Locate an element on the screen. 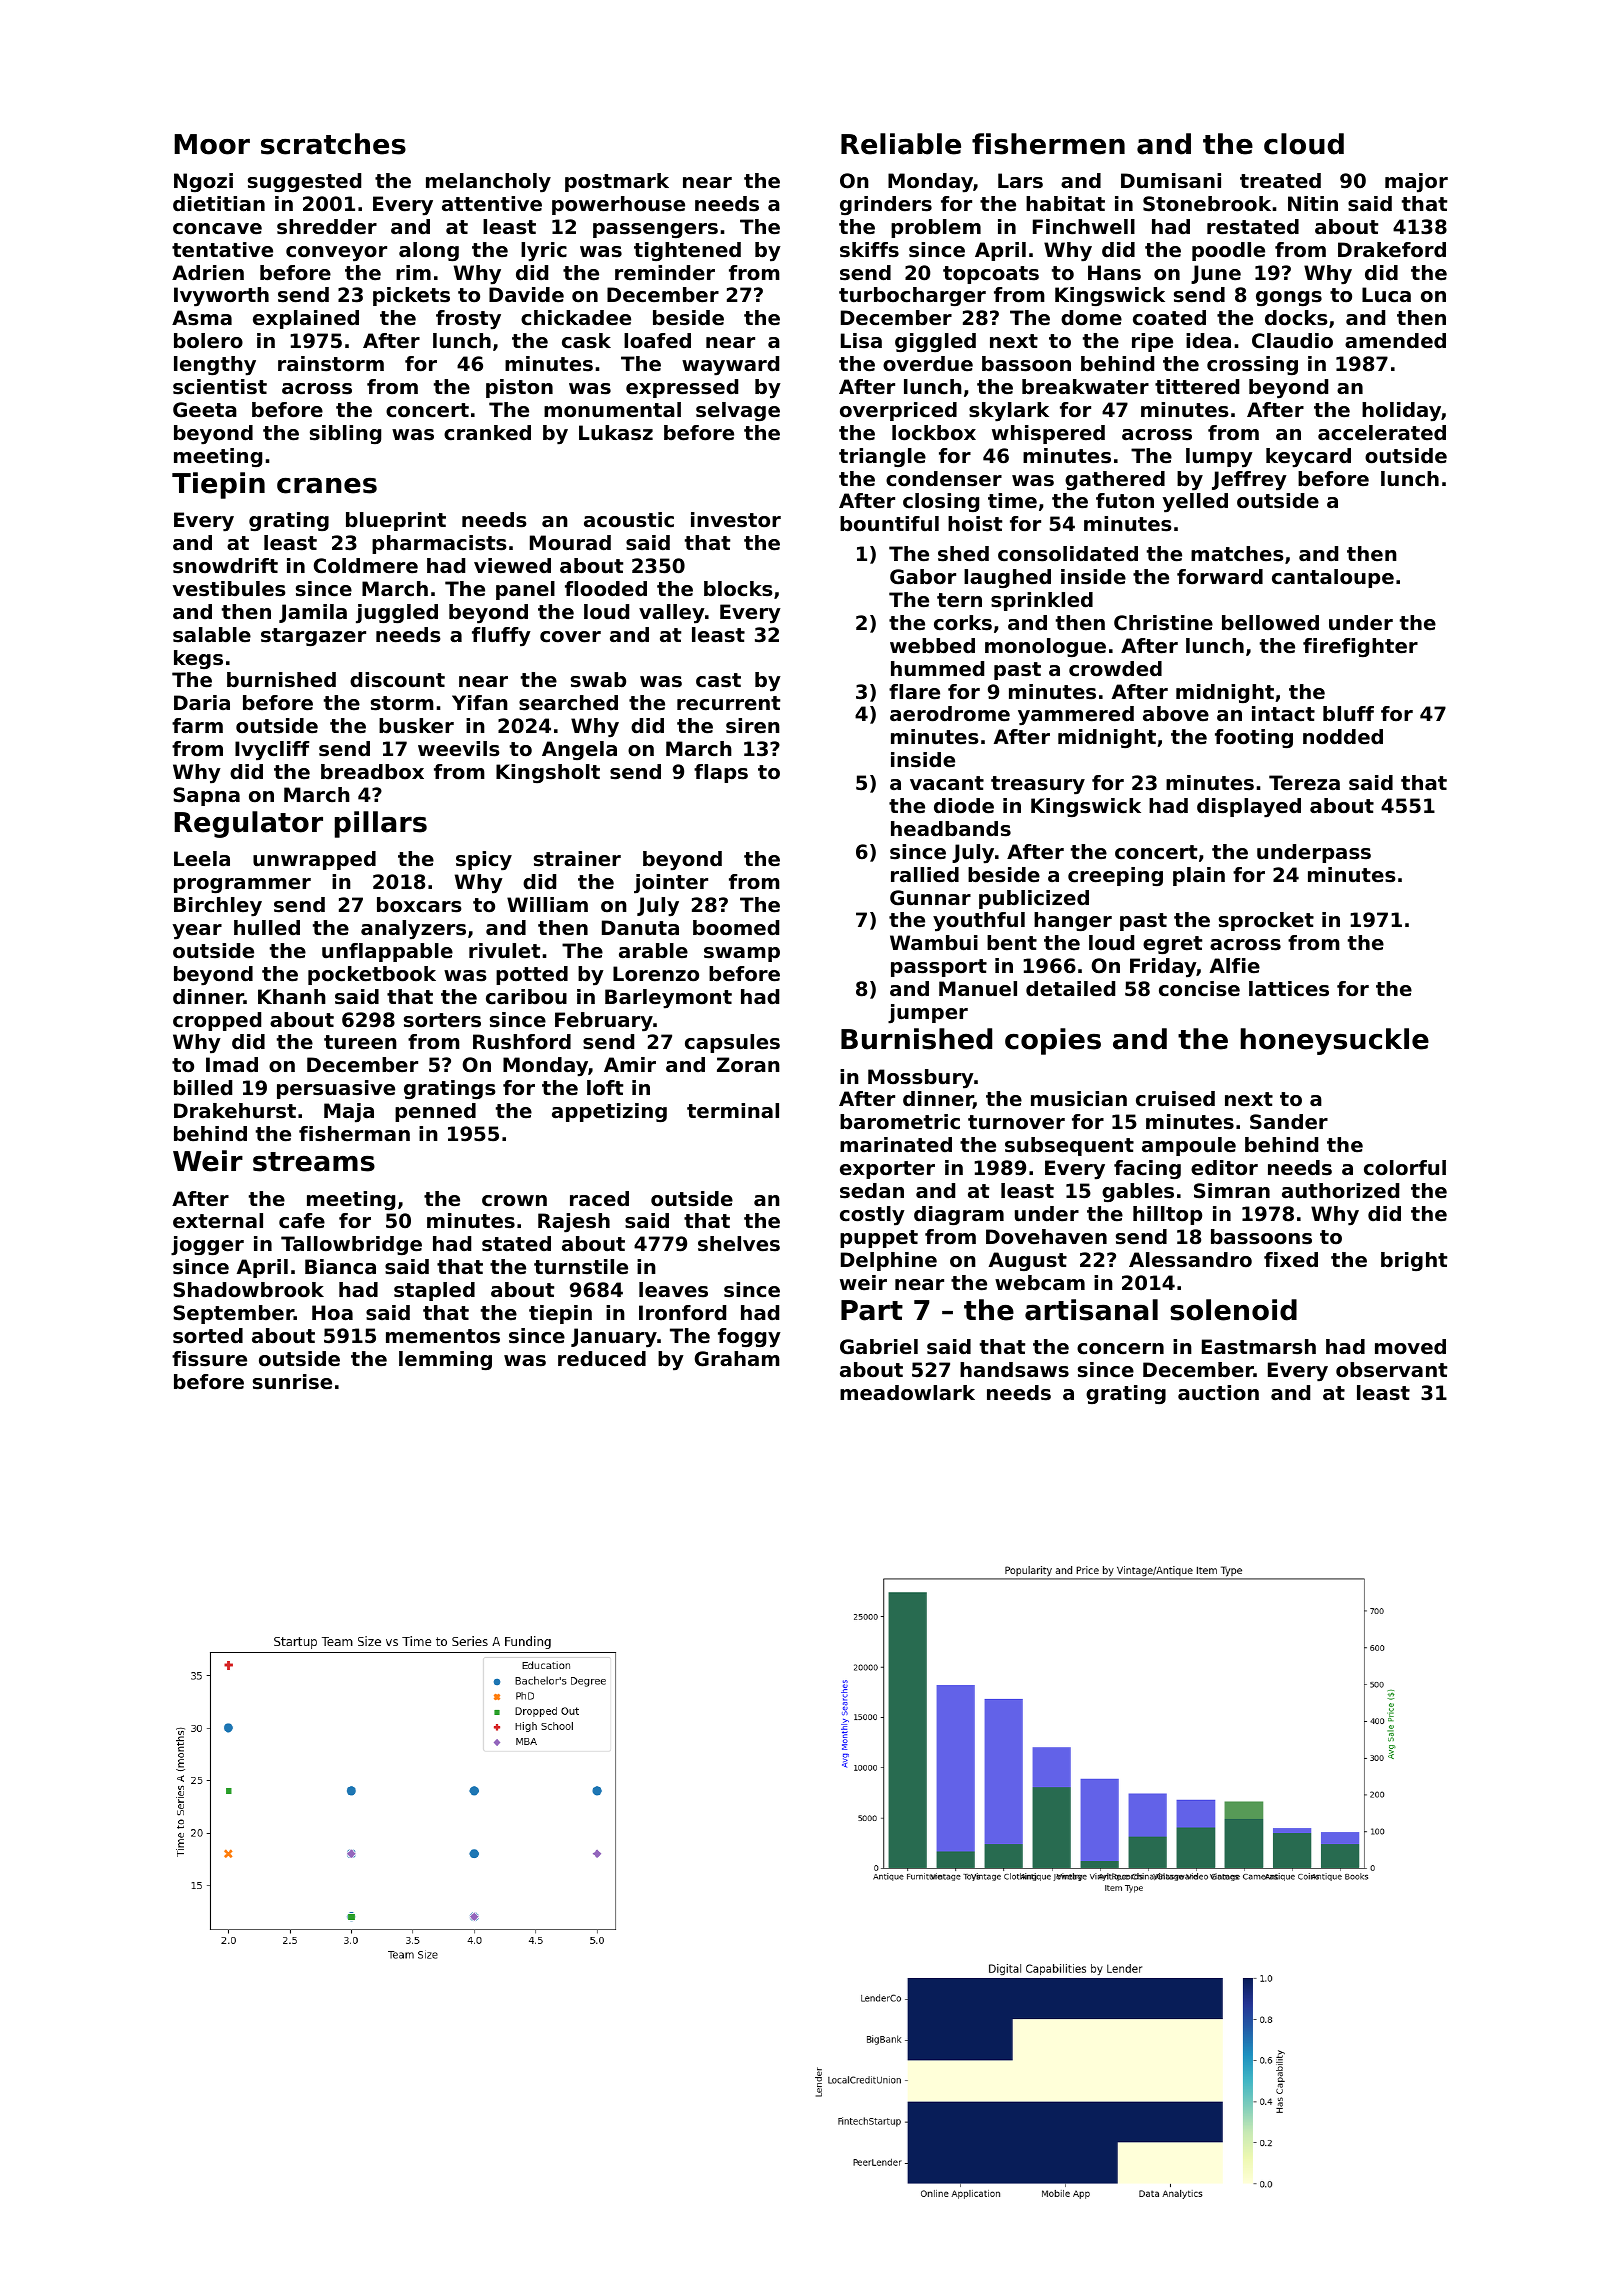 The image size is (1620, 2292). copies is located at coordinates (1053, 1041).
